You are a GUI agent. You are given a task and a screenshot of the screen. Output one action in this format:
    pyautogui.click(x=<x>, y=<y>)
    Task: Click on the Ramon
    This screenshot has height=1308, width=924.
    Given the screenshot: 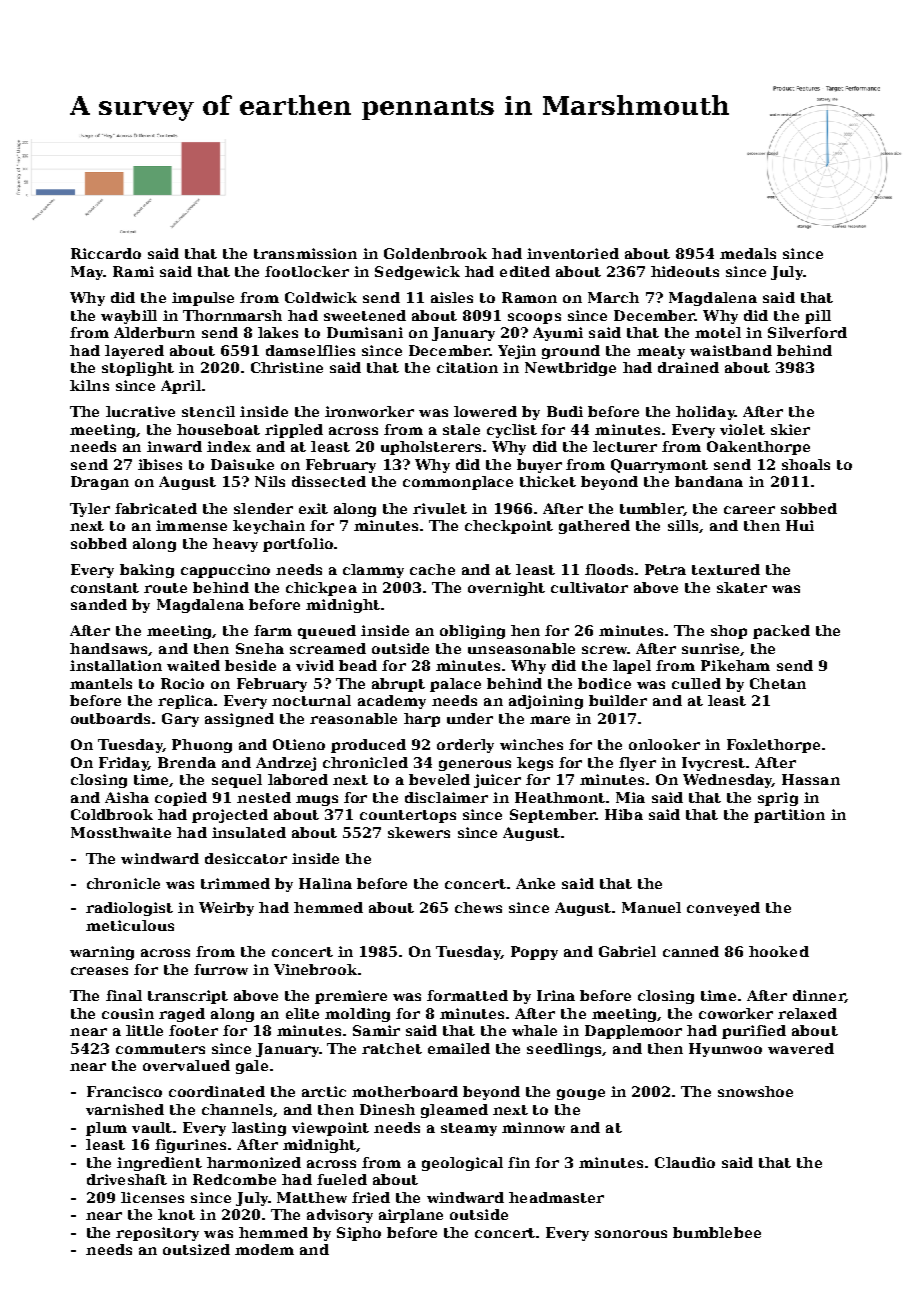 What is the action you would take?
    pyautogui.click(x=529, y=297)
